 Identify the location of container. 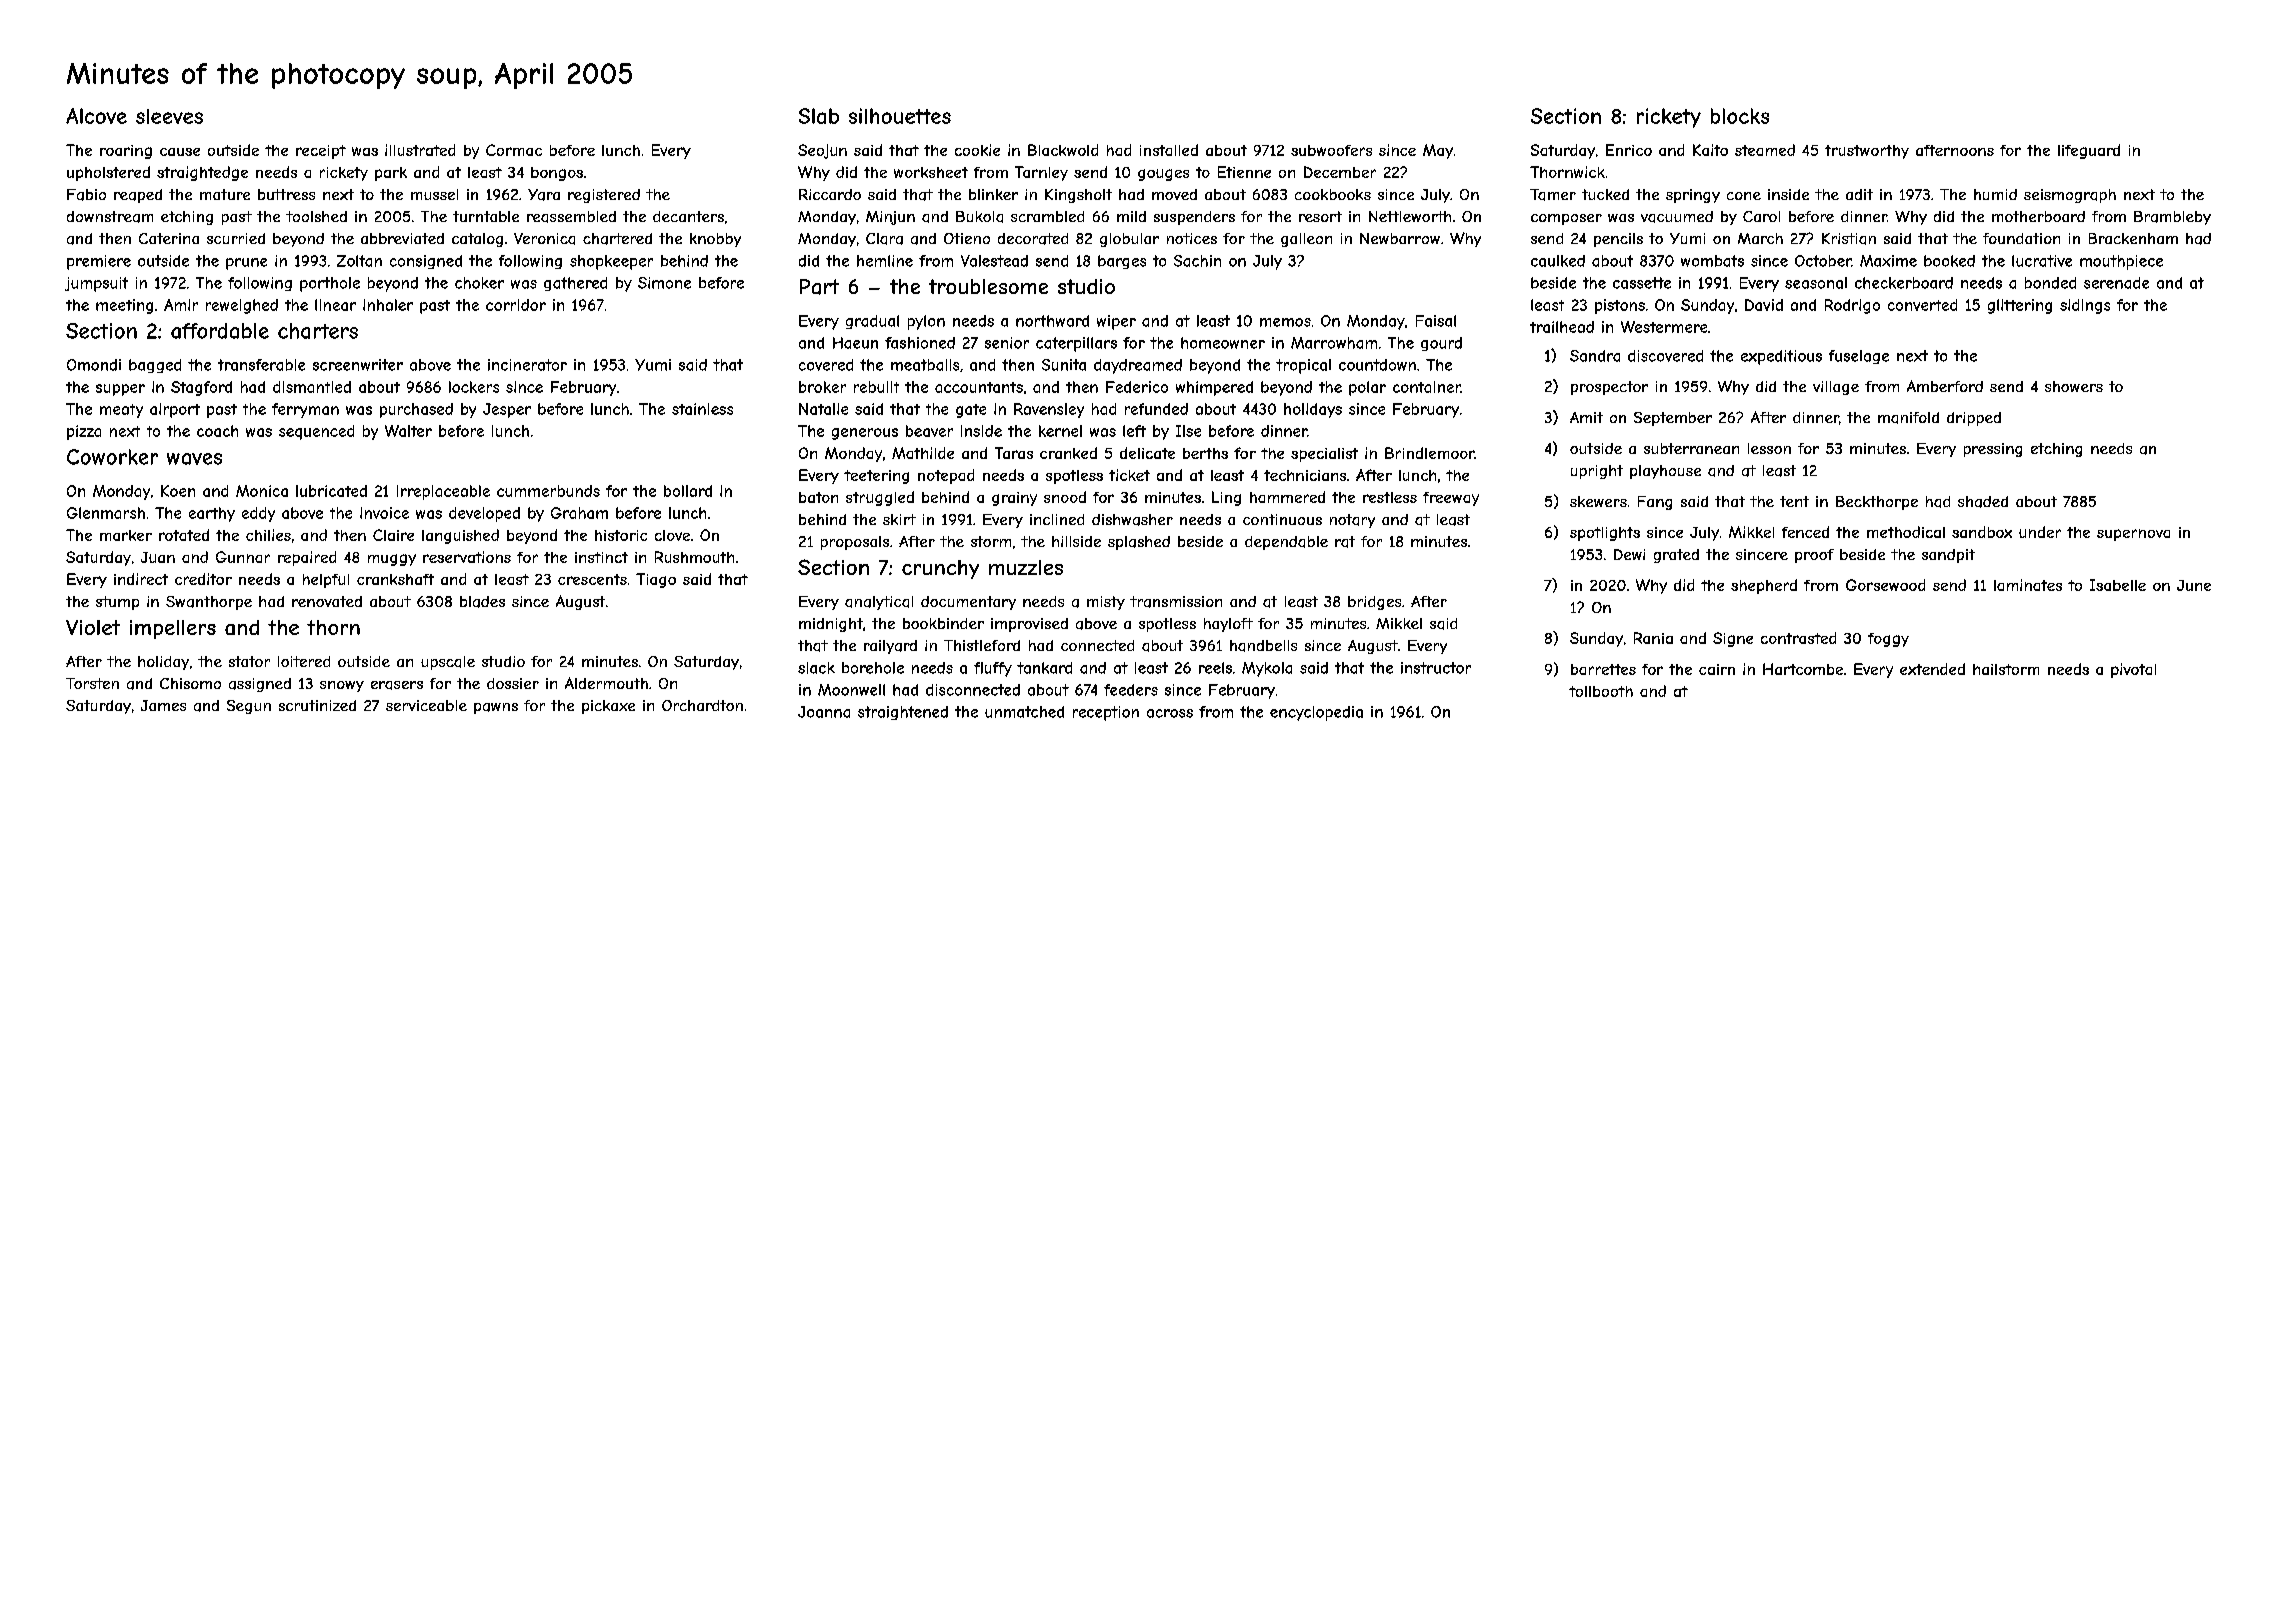
(1427, 387).
